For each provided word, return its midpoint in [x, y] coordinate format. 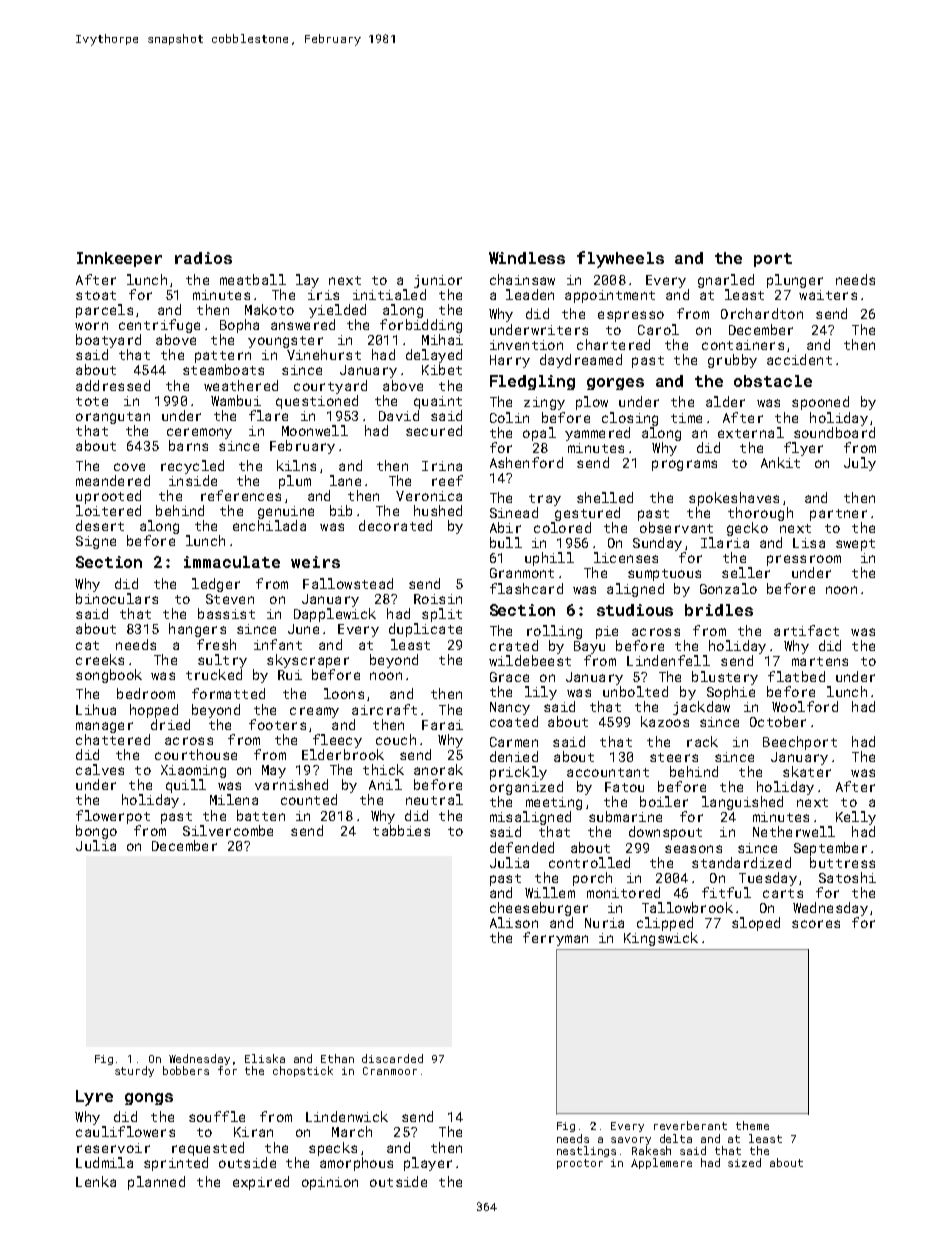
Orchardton [762, 313]
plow [592, 403]
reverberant [690, 1125]
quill [186, 786]
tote [92, 401]
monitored [623, 892]
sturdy [134, 1071]
